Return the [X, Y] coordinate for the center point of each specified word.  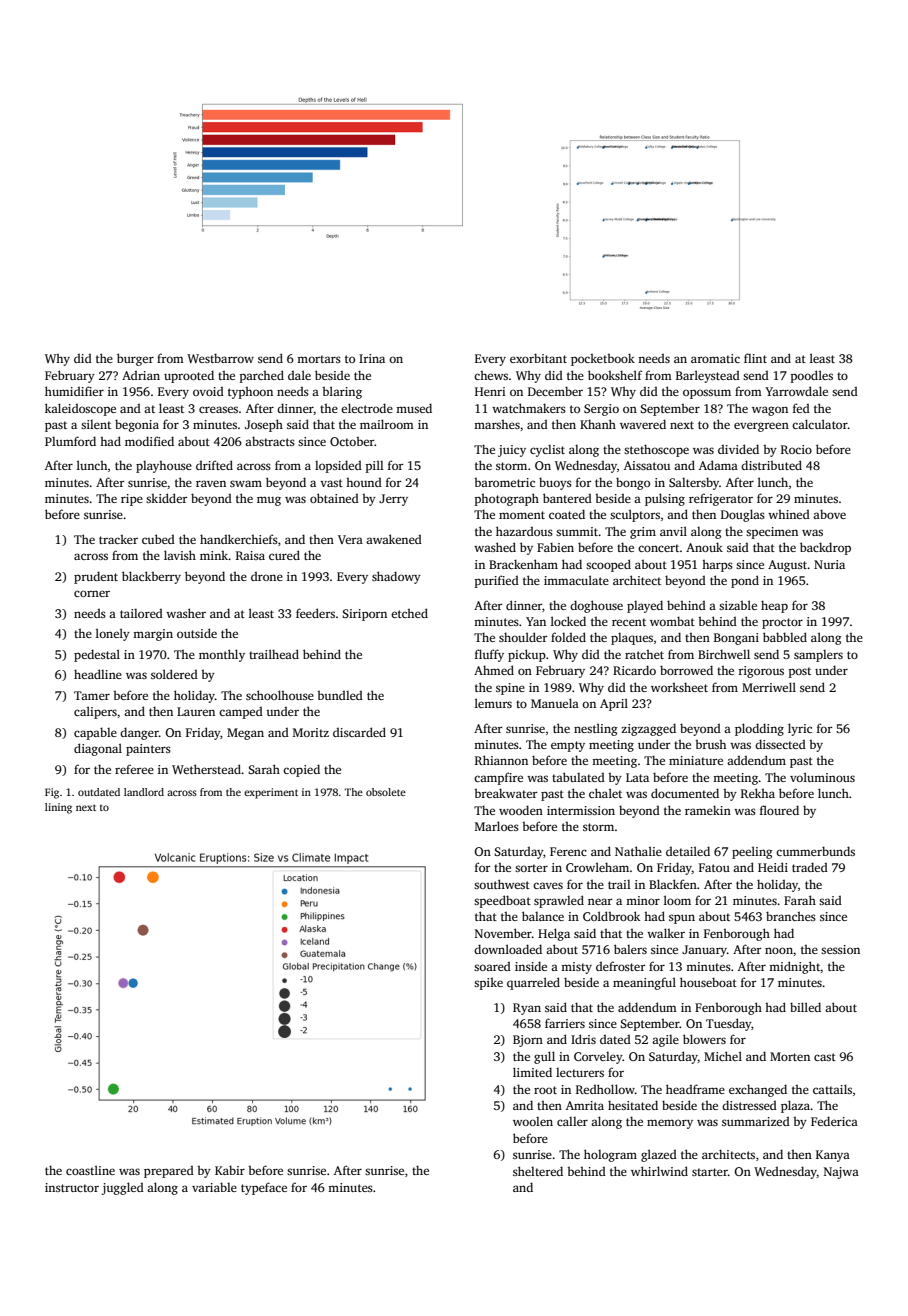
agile [665, 1041]
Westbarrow [220, 358]
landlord [144, 792]
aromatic [715, 358]
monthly [222, 655]
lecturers [580, 1072]
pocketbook [603, 359]
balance [543, 916]
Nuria [829, 564]
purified [496, 581]
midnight [794, 967]
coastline [90, 1170]
